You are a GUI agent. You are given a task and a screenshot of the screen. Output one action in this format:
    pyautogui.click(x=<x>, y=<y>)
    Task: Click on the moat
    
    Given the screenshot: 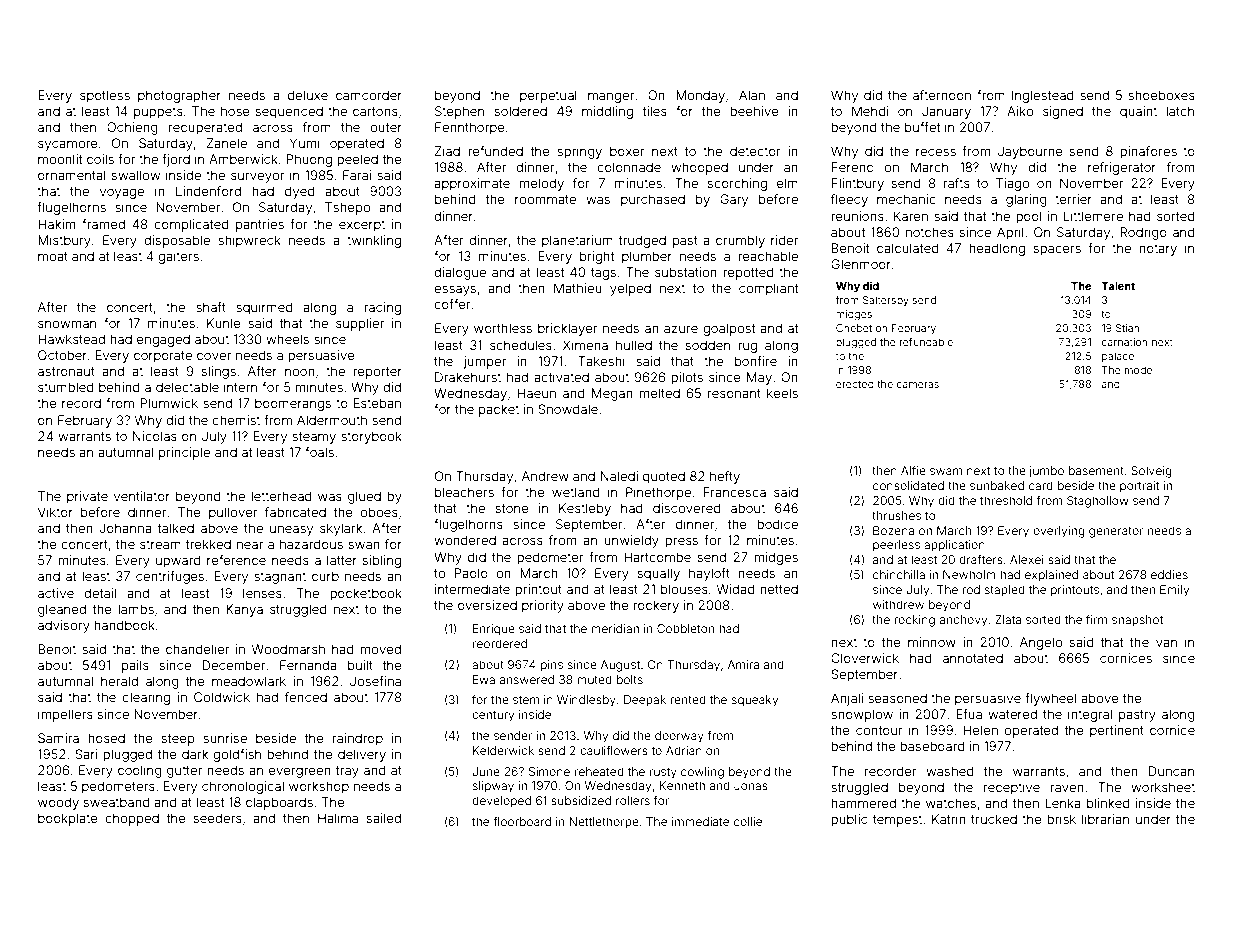 What is the action you would take?
    pyautogui.click(x=53, y=256)
